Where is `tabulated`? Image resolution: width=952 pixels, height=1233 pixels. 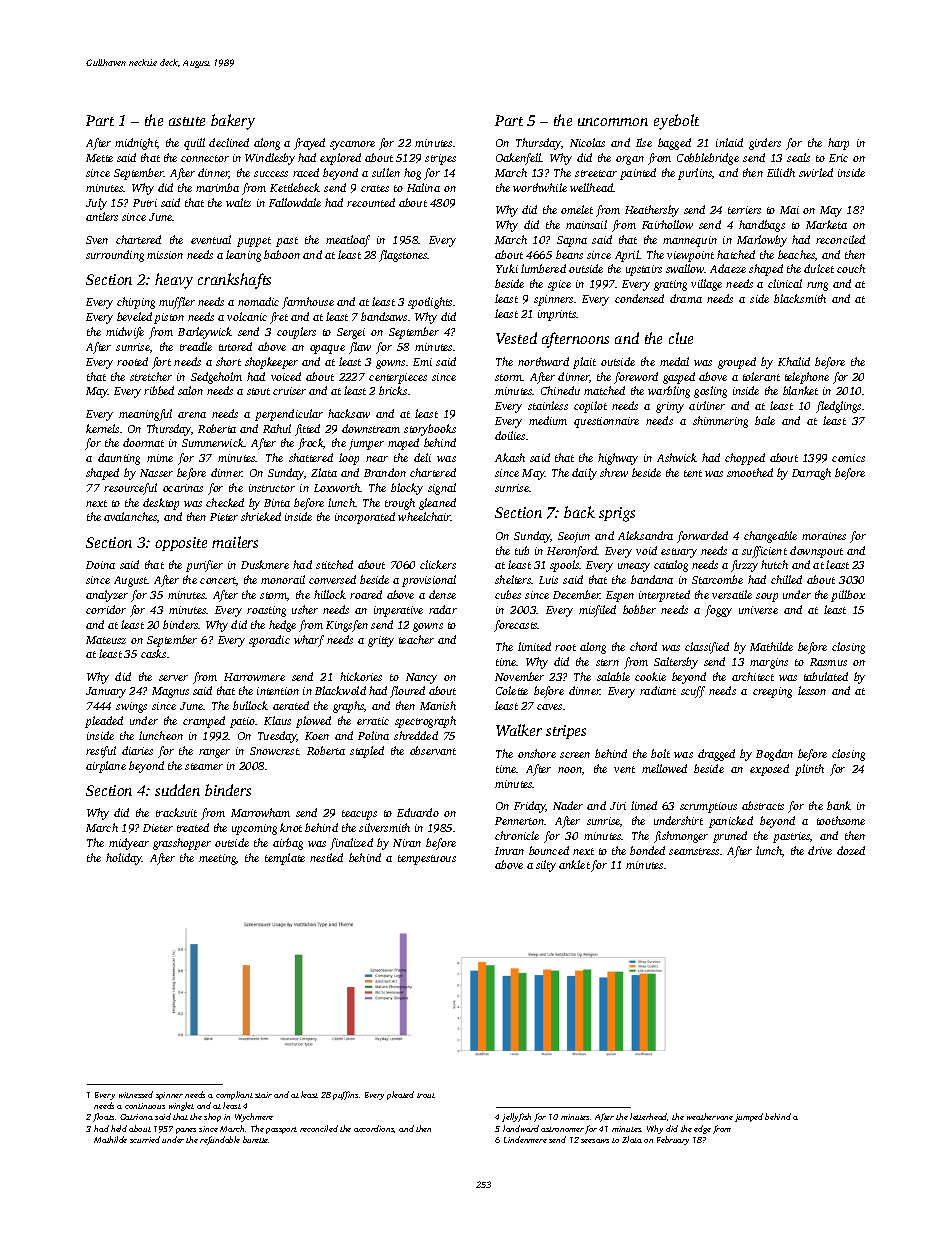 tabulated is located at coordinates (826, 676).
